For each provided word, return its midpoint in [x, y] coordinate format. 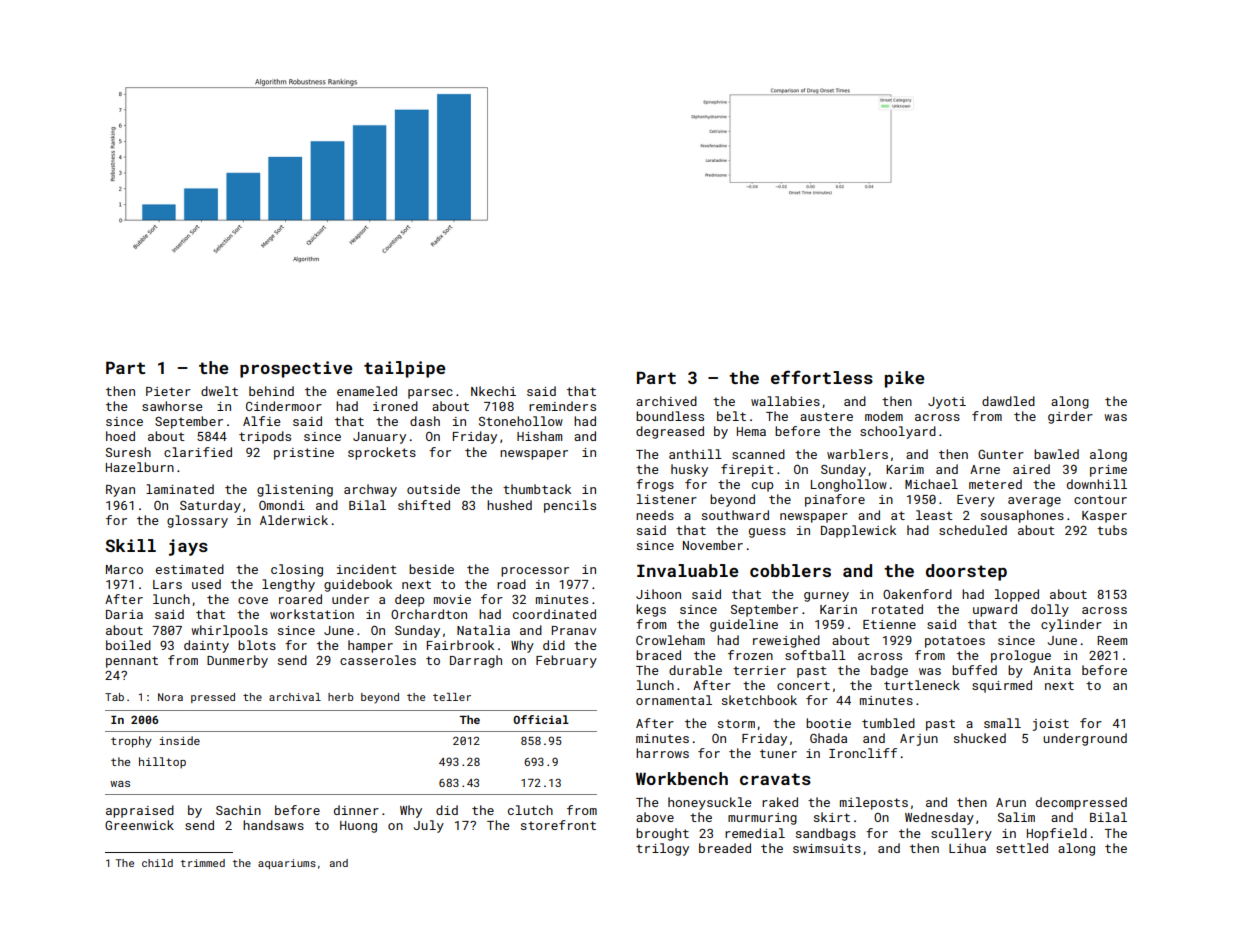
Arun [1011, 802]
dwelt [219, 391]
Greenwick [139, 825]
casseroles [378, 660]
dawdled [1008, 401]
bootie [828, 723]
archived [666, 401]
